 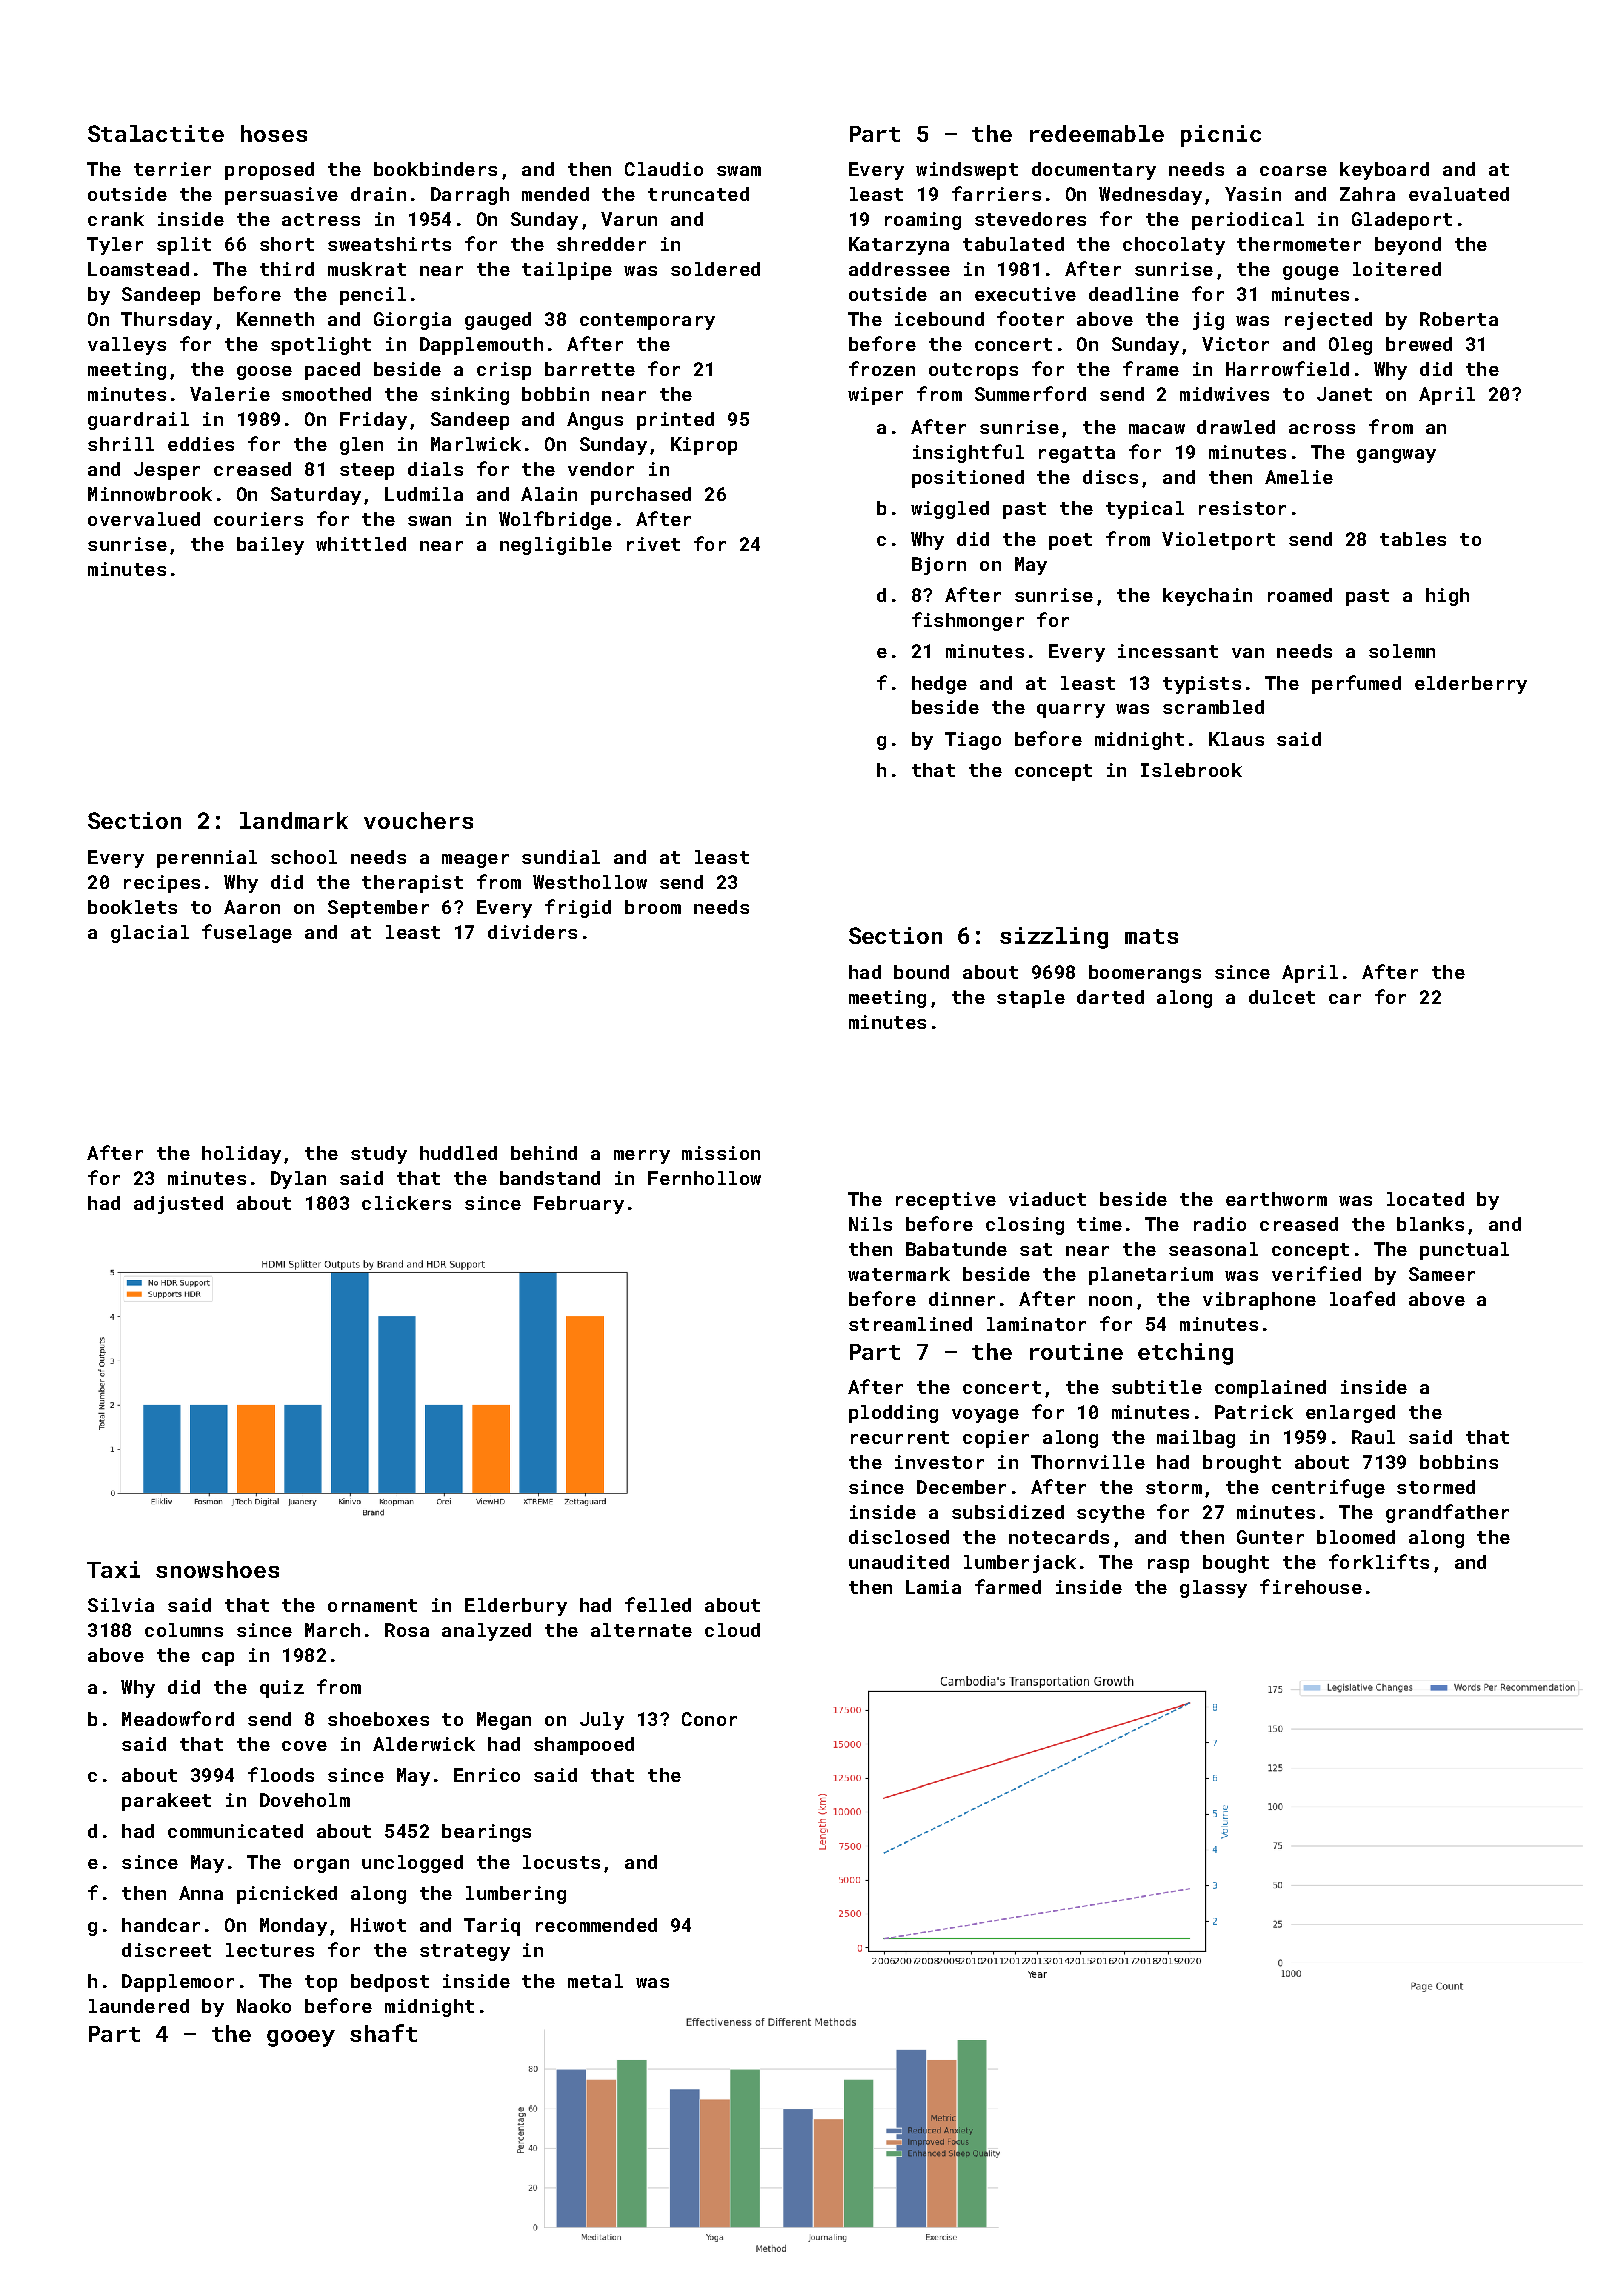 I want to click on forklifts, so click(x=1379, y=1561).
